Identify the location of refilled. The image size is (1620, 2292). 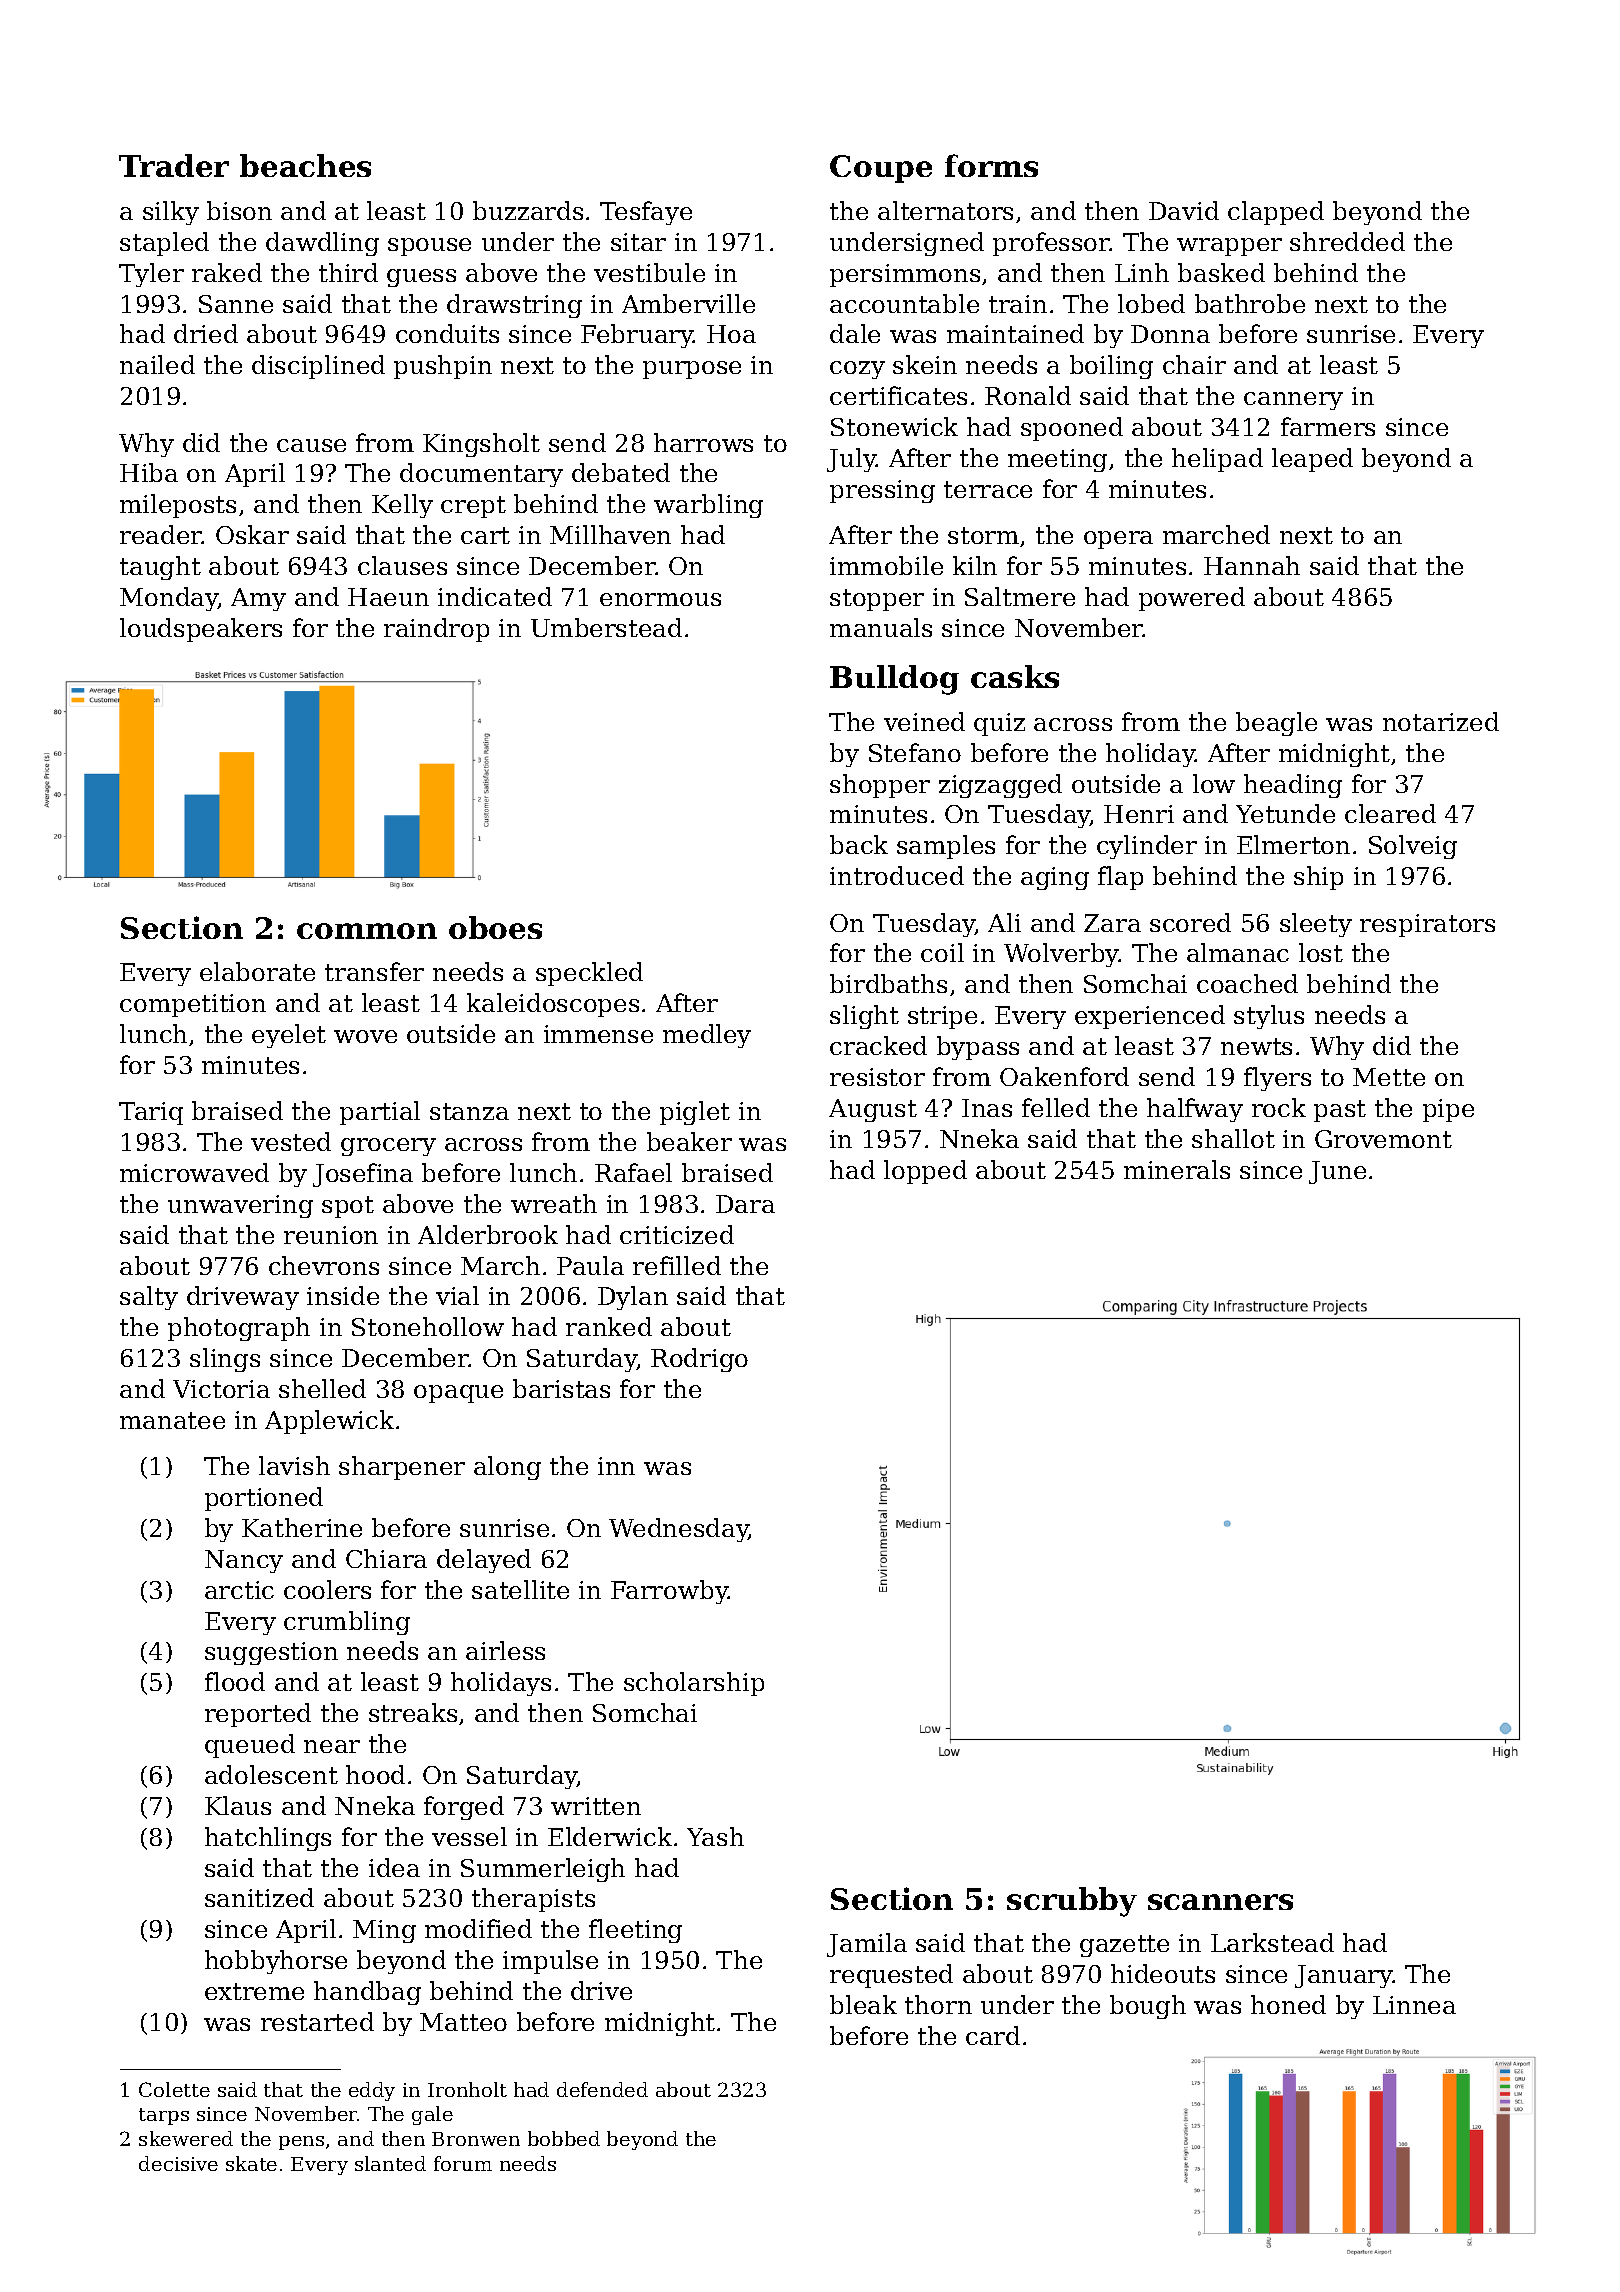
(677, 1265).
